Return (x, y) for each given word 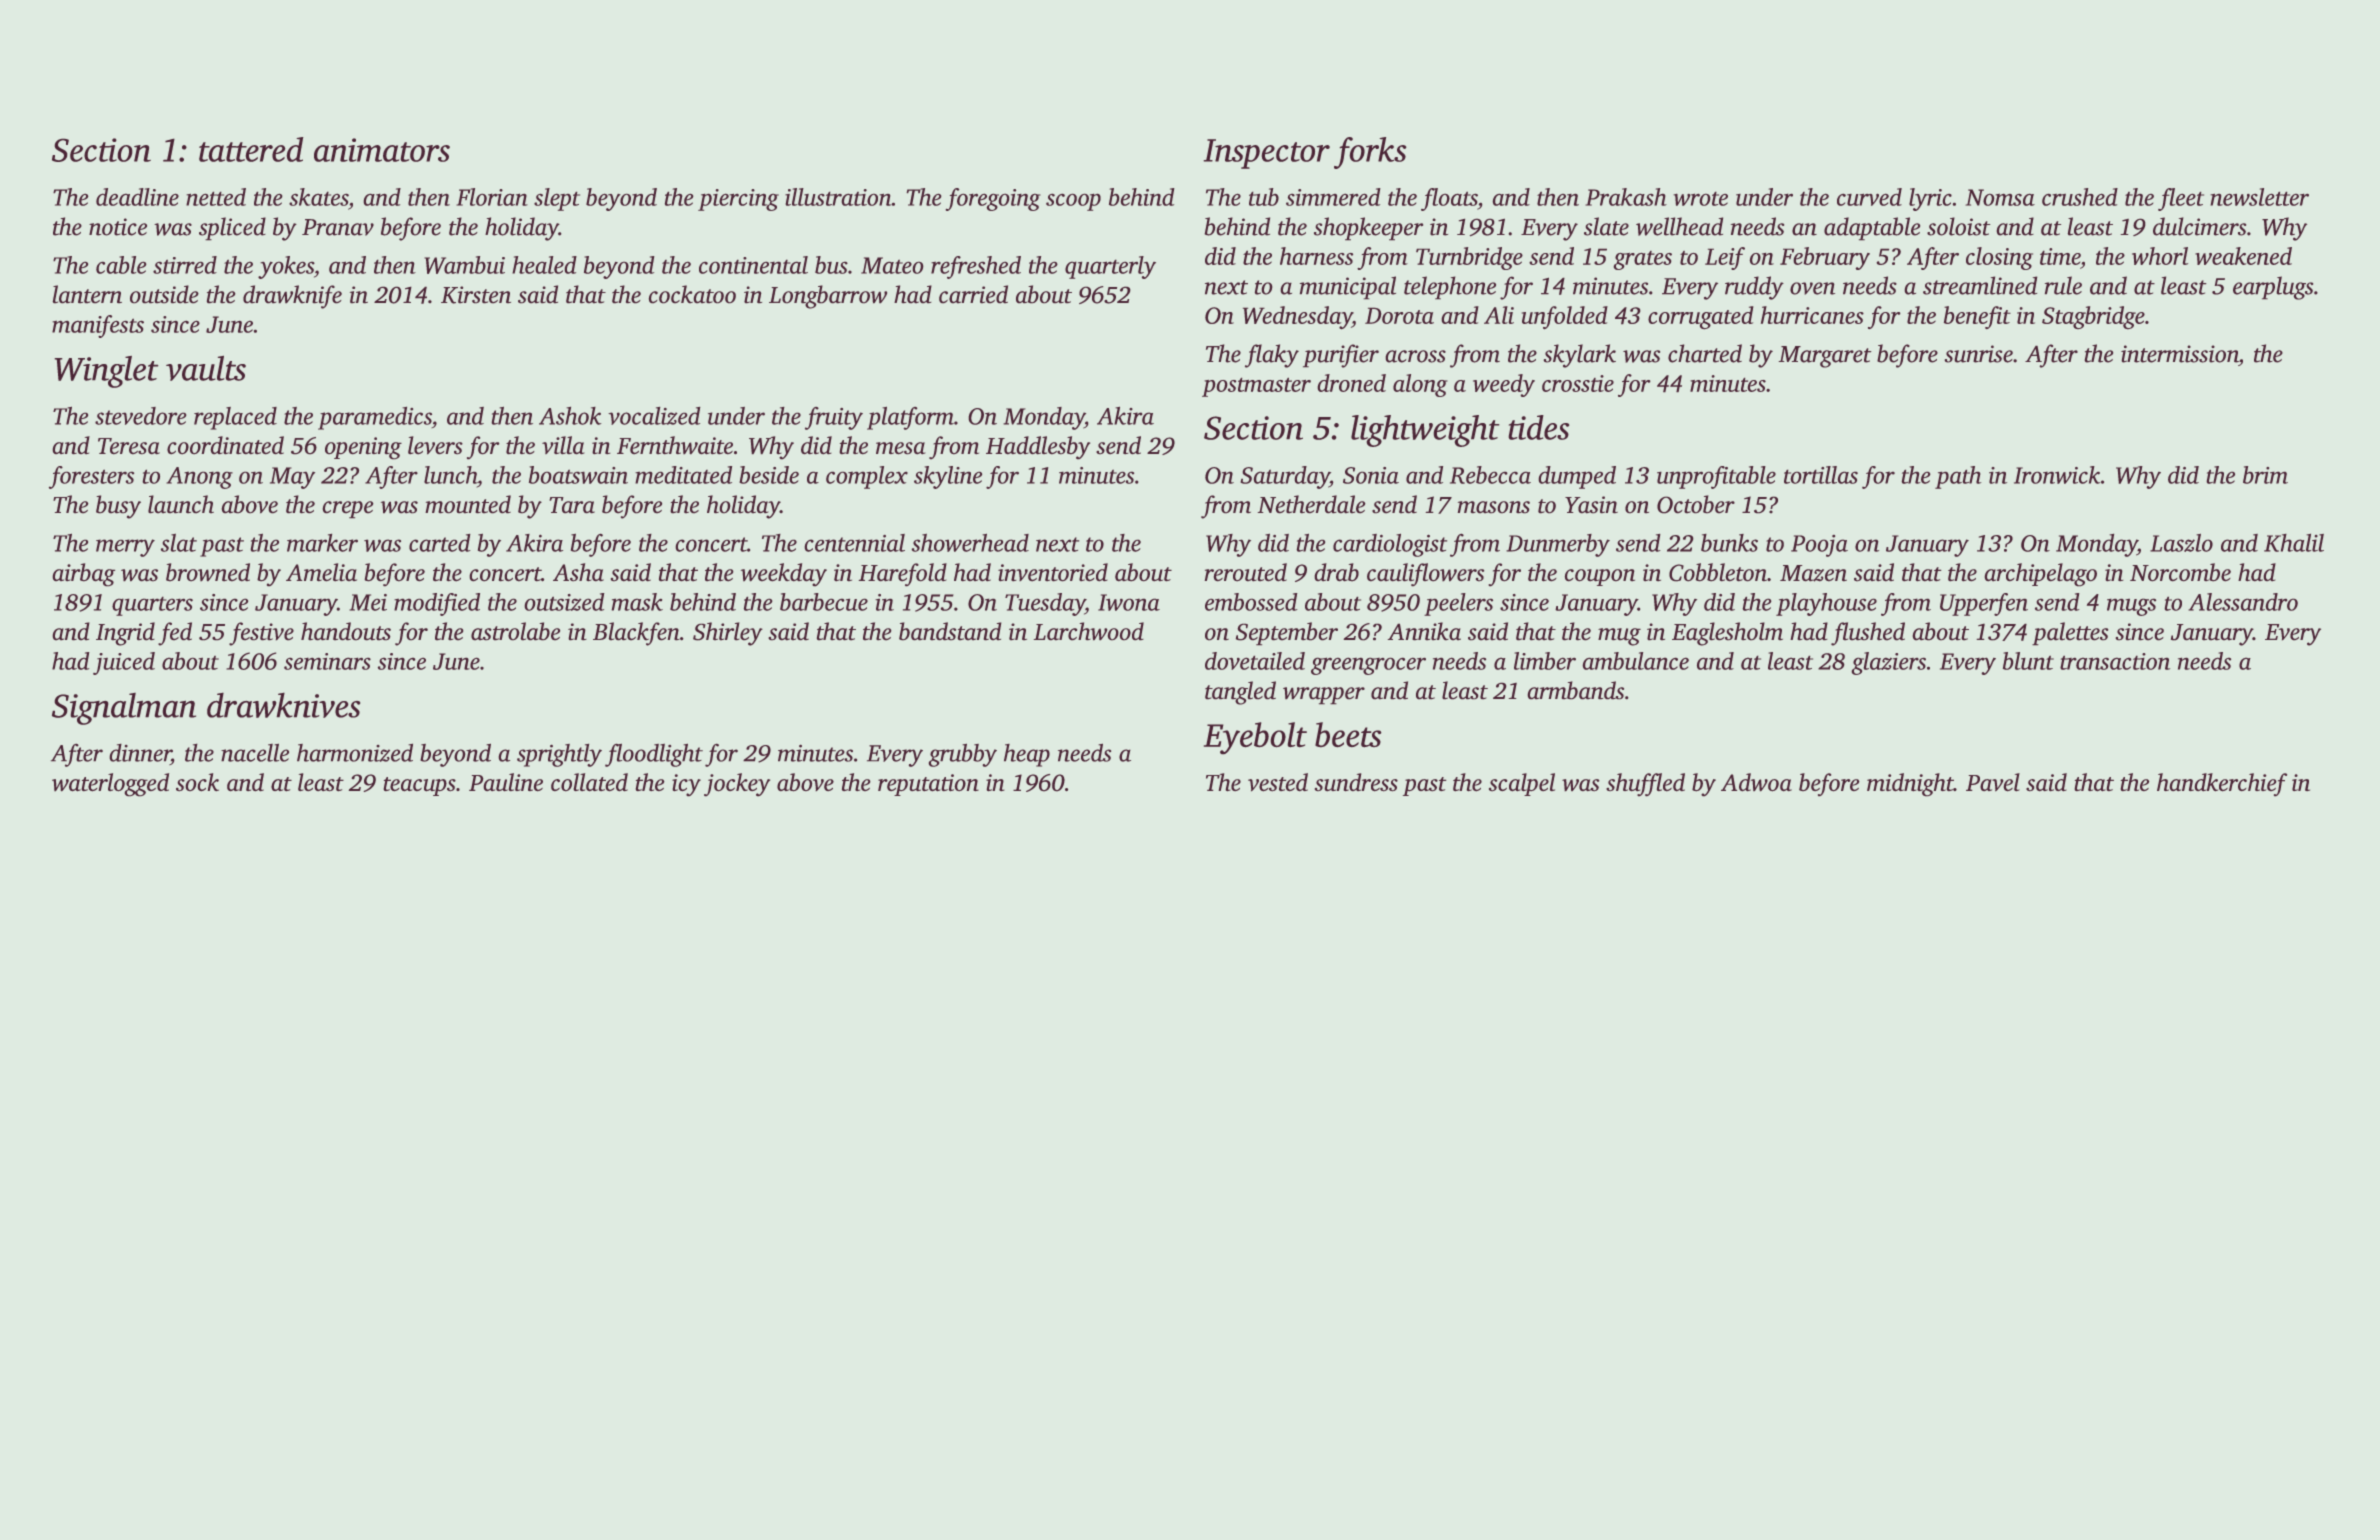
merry (125, 548)
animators (382, 150)
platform (910, 418)
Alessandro (2243, 602)
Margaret (1825, 357)
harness (1316, 256)
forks (1370, 153)
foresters (91, 477)
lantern (87, 294)
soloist (1959, 226)
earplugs (2273, 288)
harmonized (355, 752)
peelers (1458, 604)
